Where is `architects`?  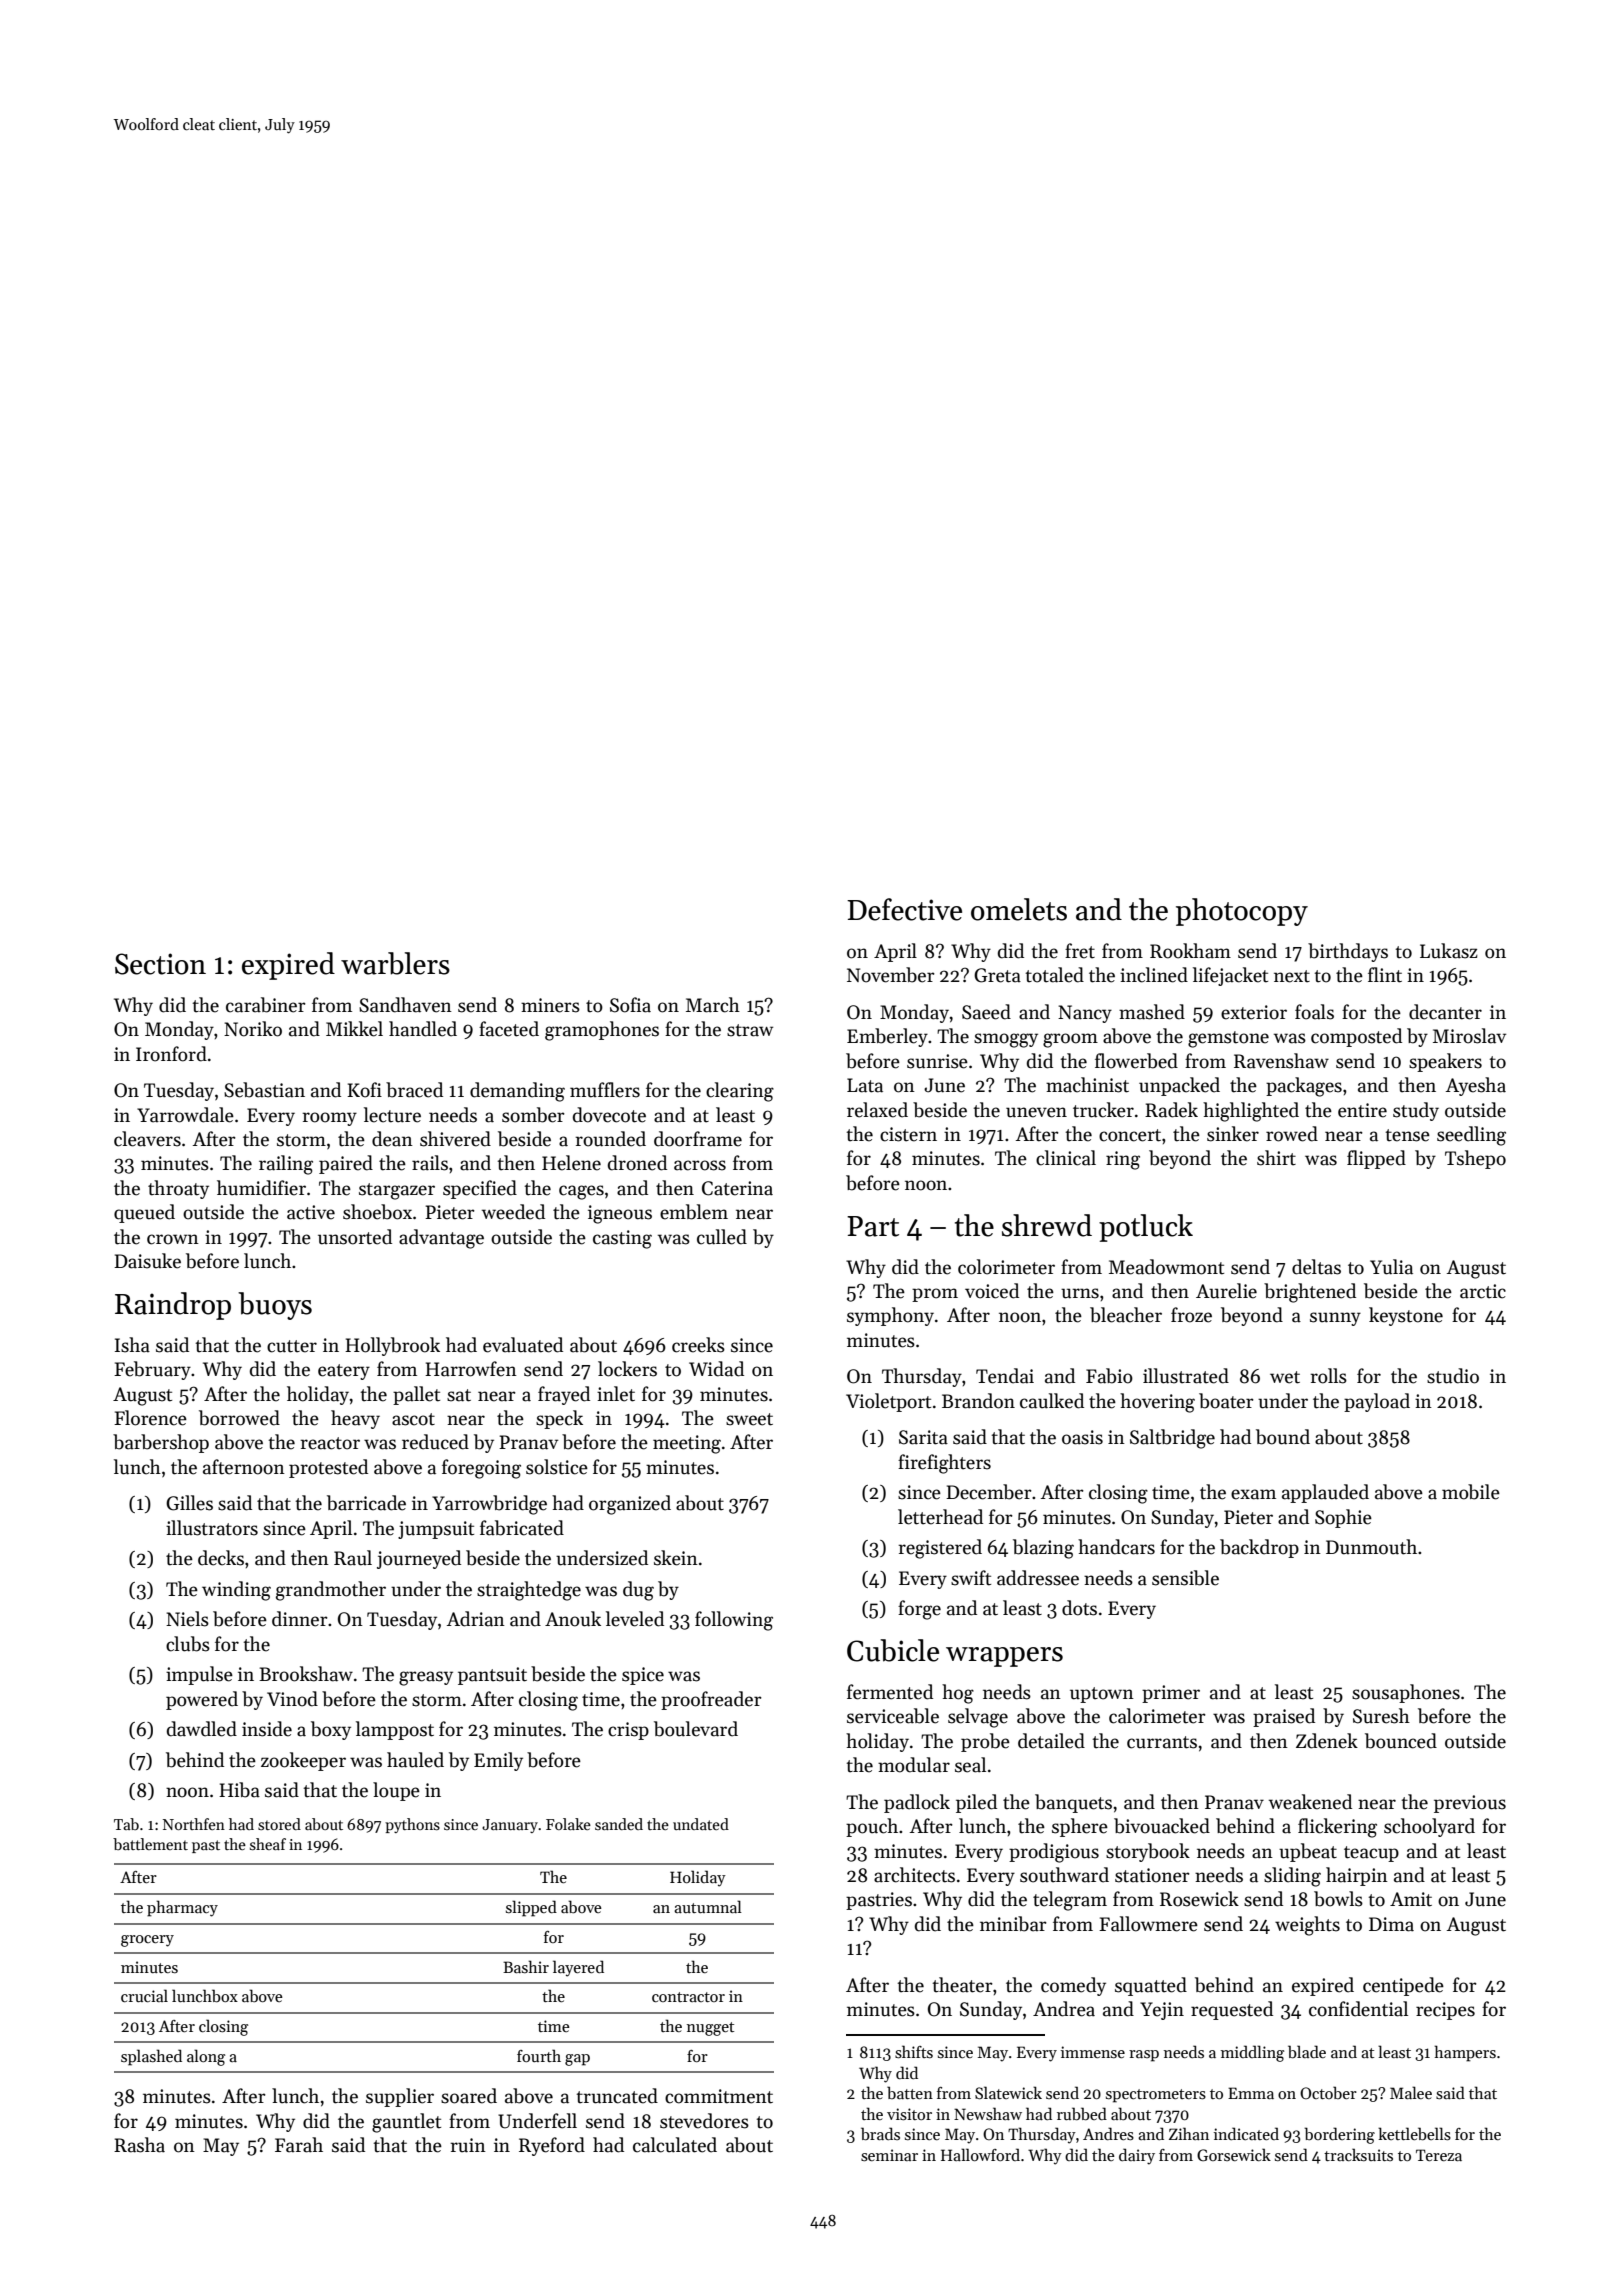 architects is located at coordinates (914, 1875).
